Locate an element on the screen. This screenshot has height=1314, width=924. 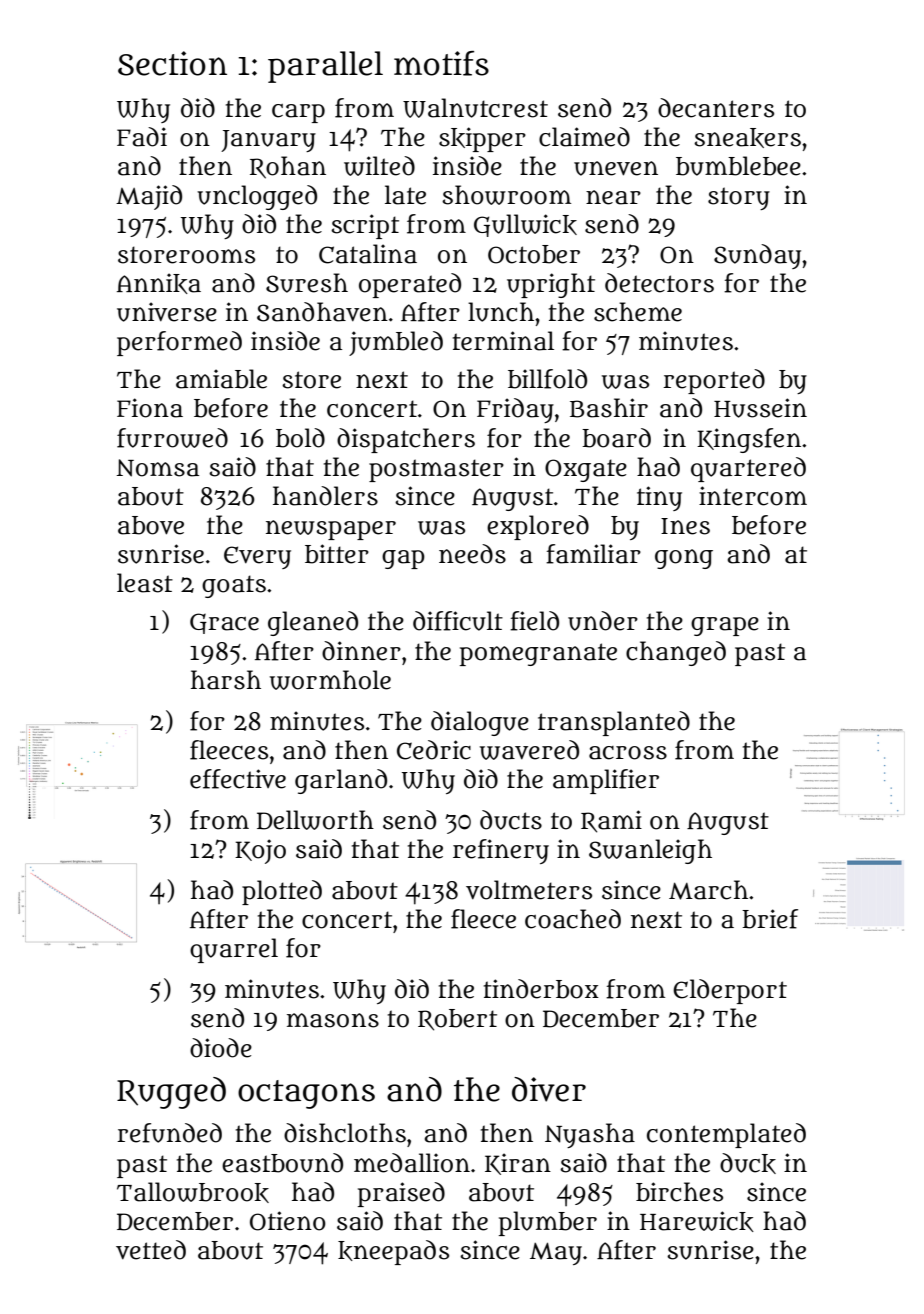
bold is located at coordinates (300, 438).
